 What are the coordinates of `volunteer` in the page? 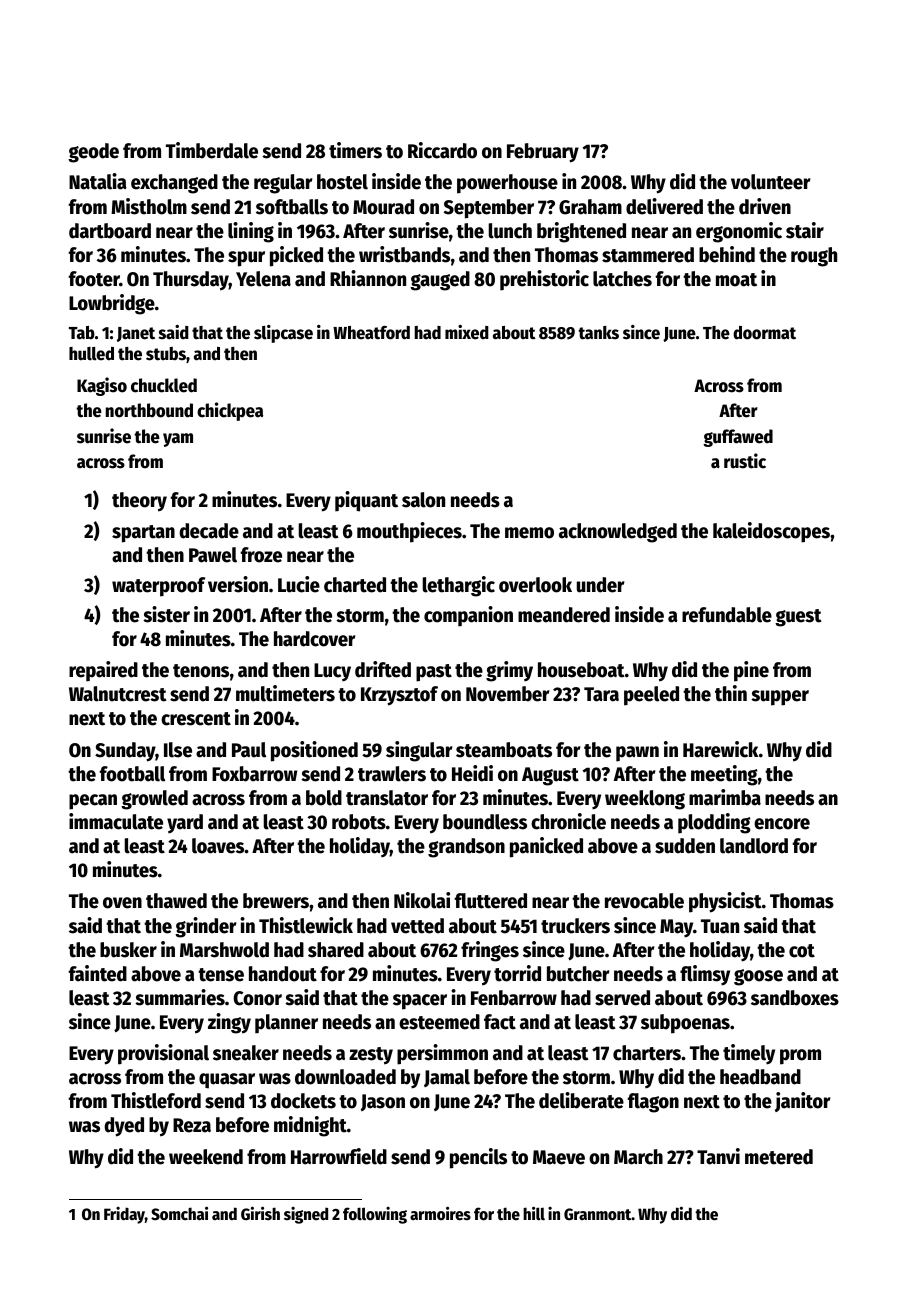 It's located at (770, 182).
